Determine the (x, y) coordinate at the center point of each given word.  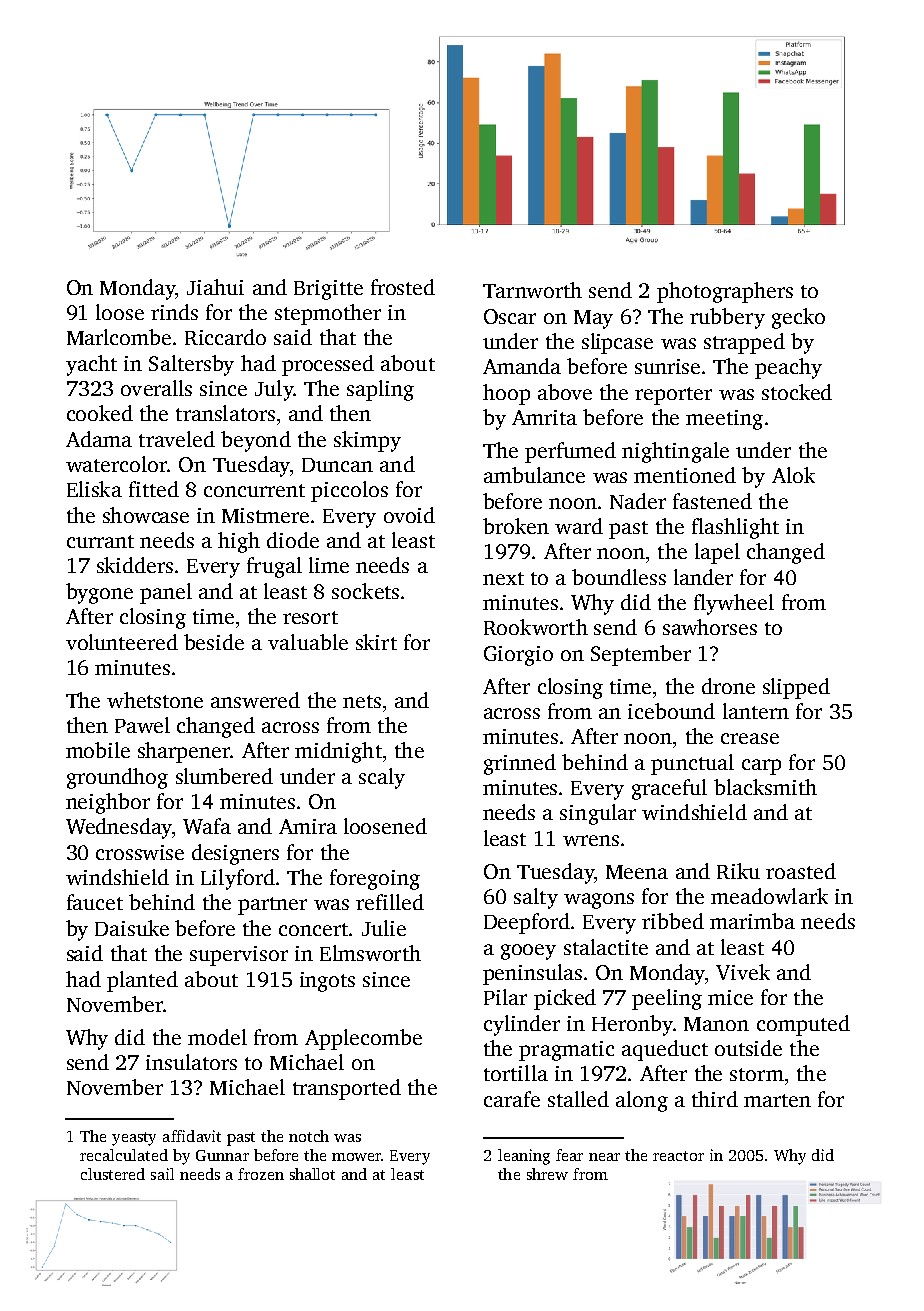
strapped (744, 343)
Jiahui (215, 287)
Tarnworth (532, 290)
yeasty (134, 1139)
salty (536, 898)
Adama (99, 439)
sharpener (184, 752)
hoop (506, 394)
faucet (95, 902)
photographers (725, 292)
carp (761, 767)
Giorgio (518, 656)
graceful (669, 789)
